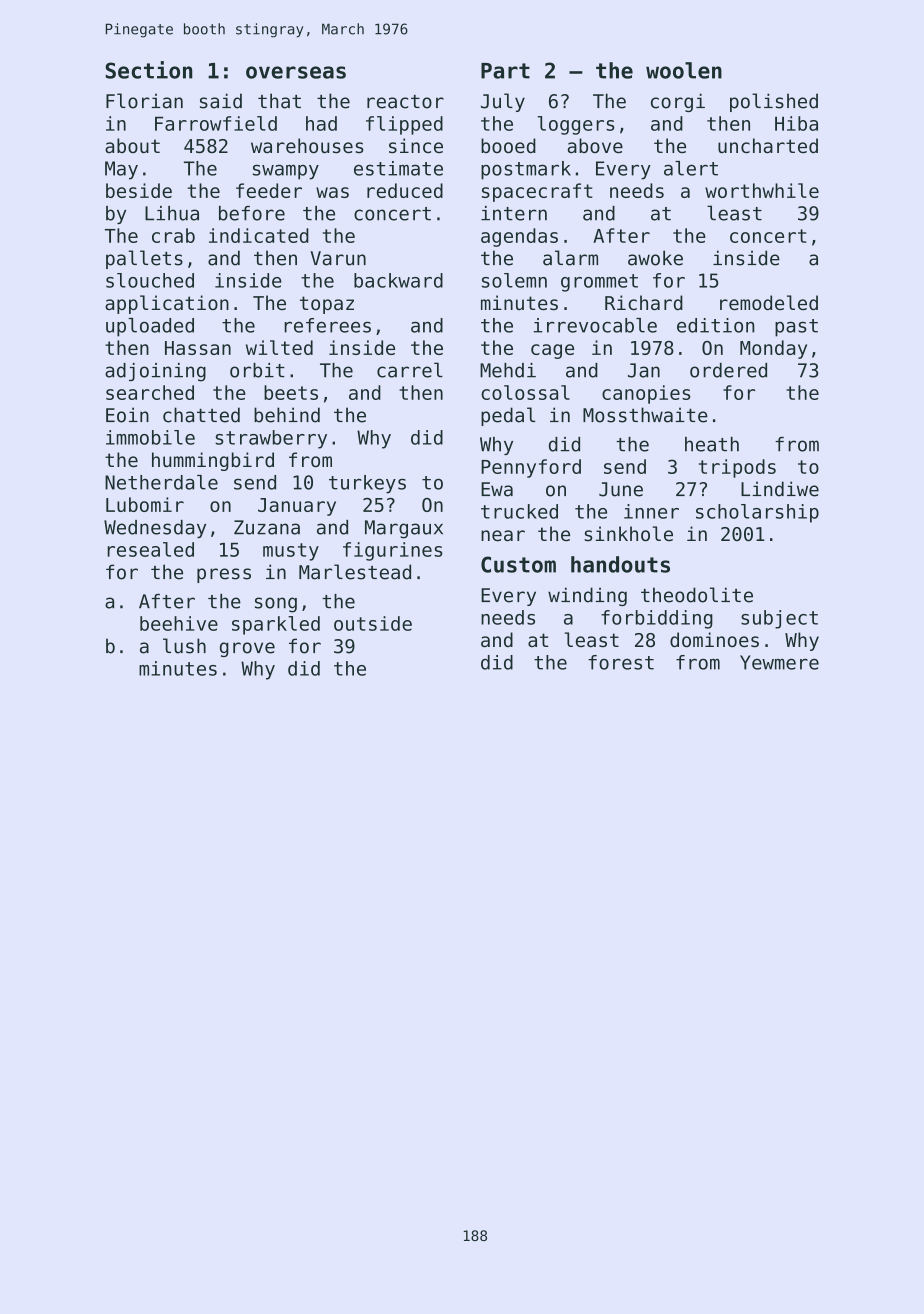  Describe the element at coordinates (774, 102) in the image. I see `polished` at that location.
